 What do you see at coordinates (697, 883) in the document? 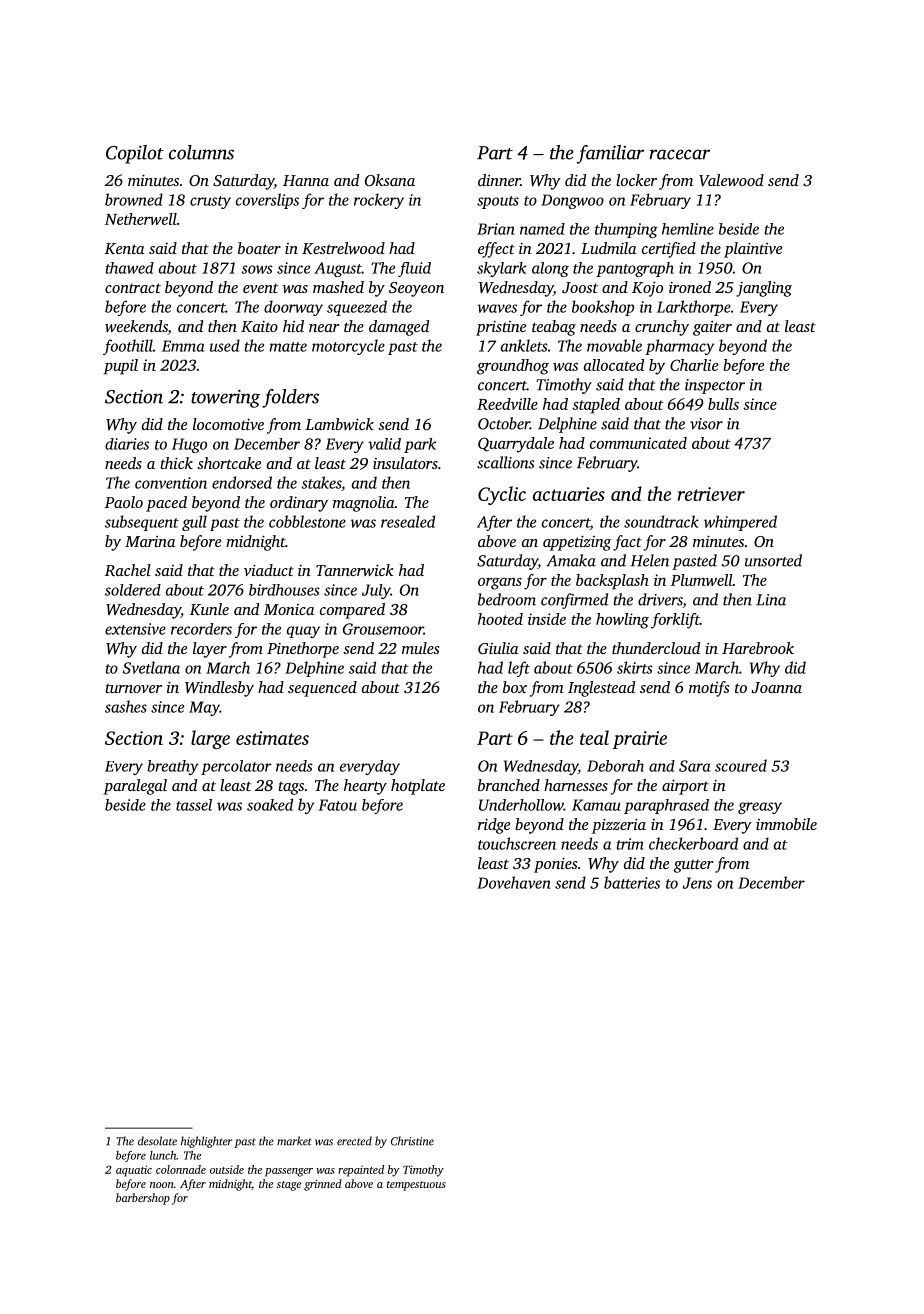
I see `Jens` at bounding box center [697, 883].
